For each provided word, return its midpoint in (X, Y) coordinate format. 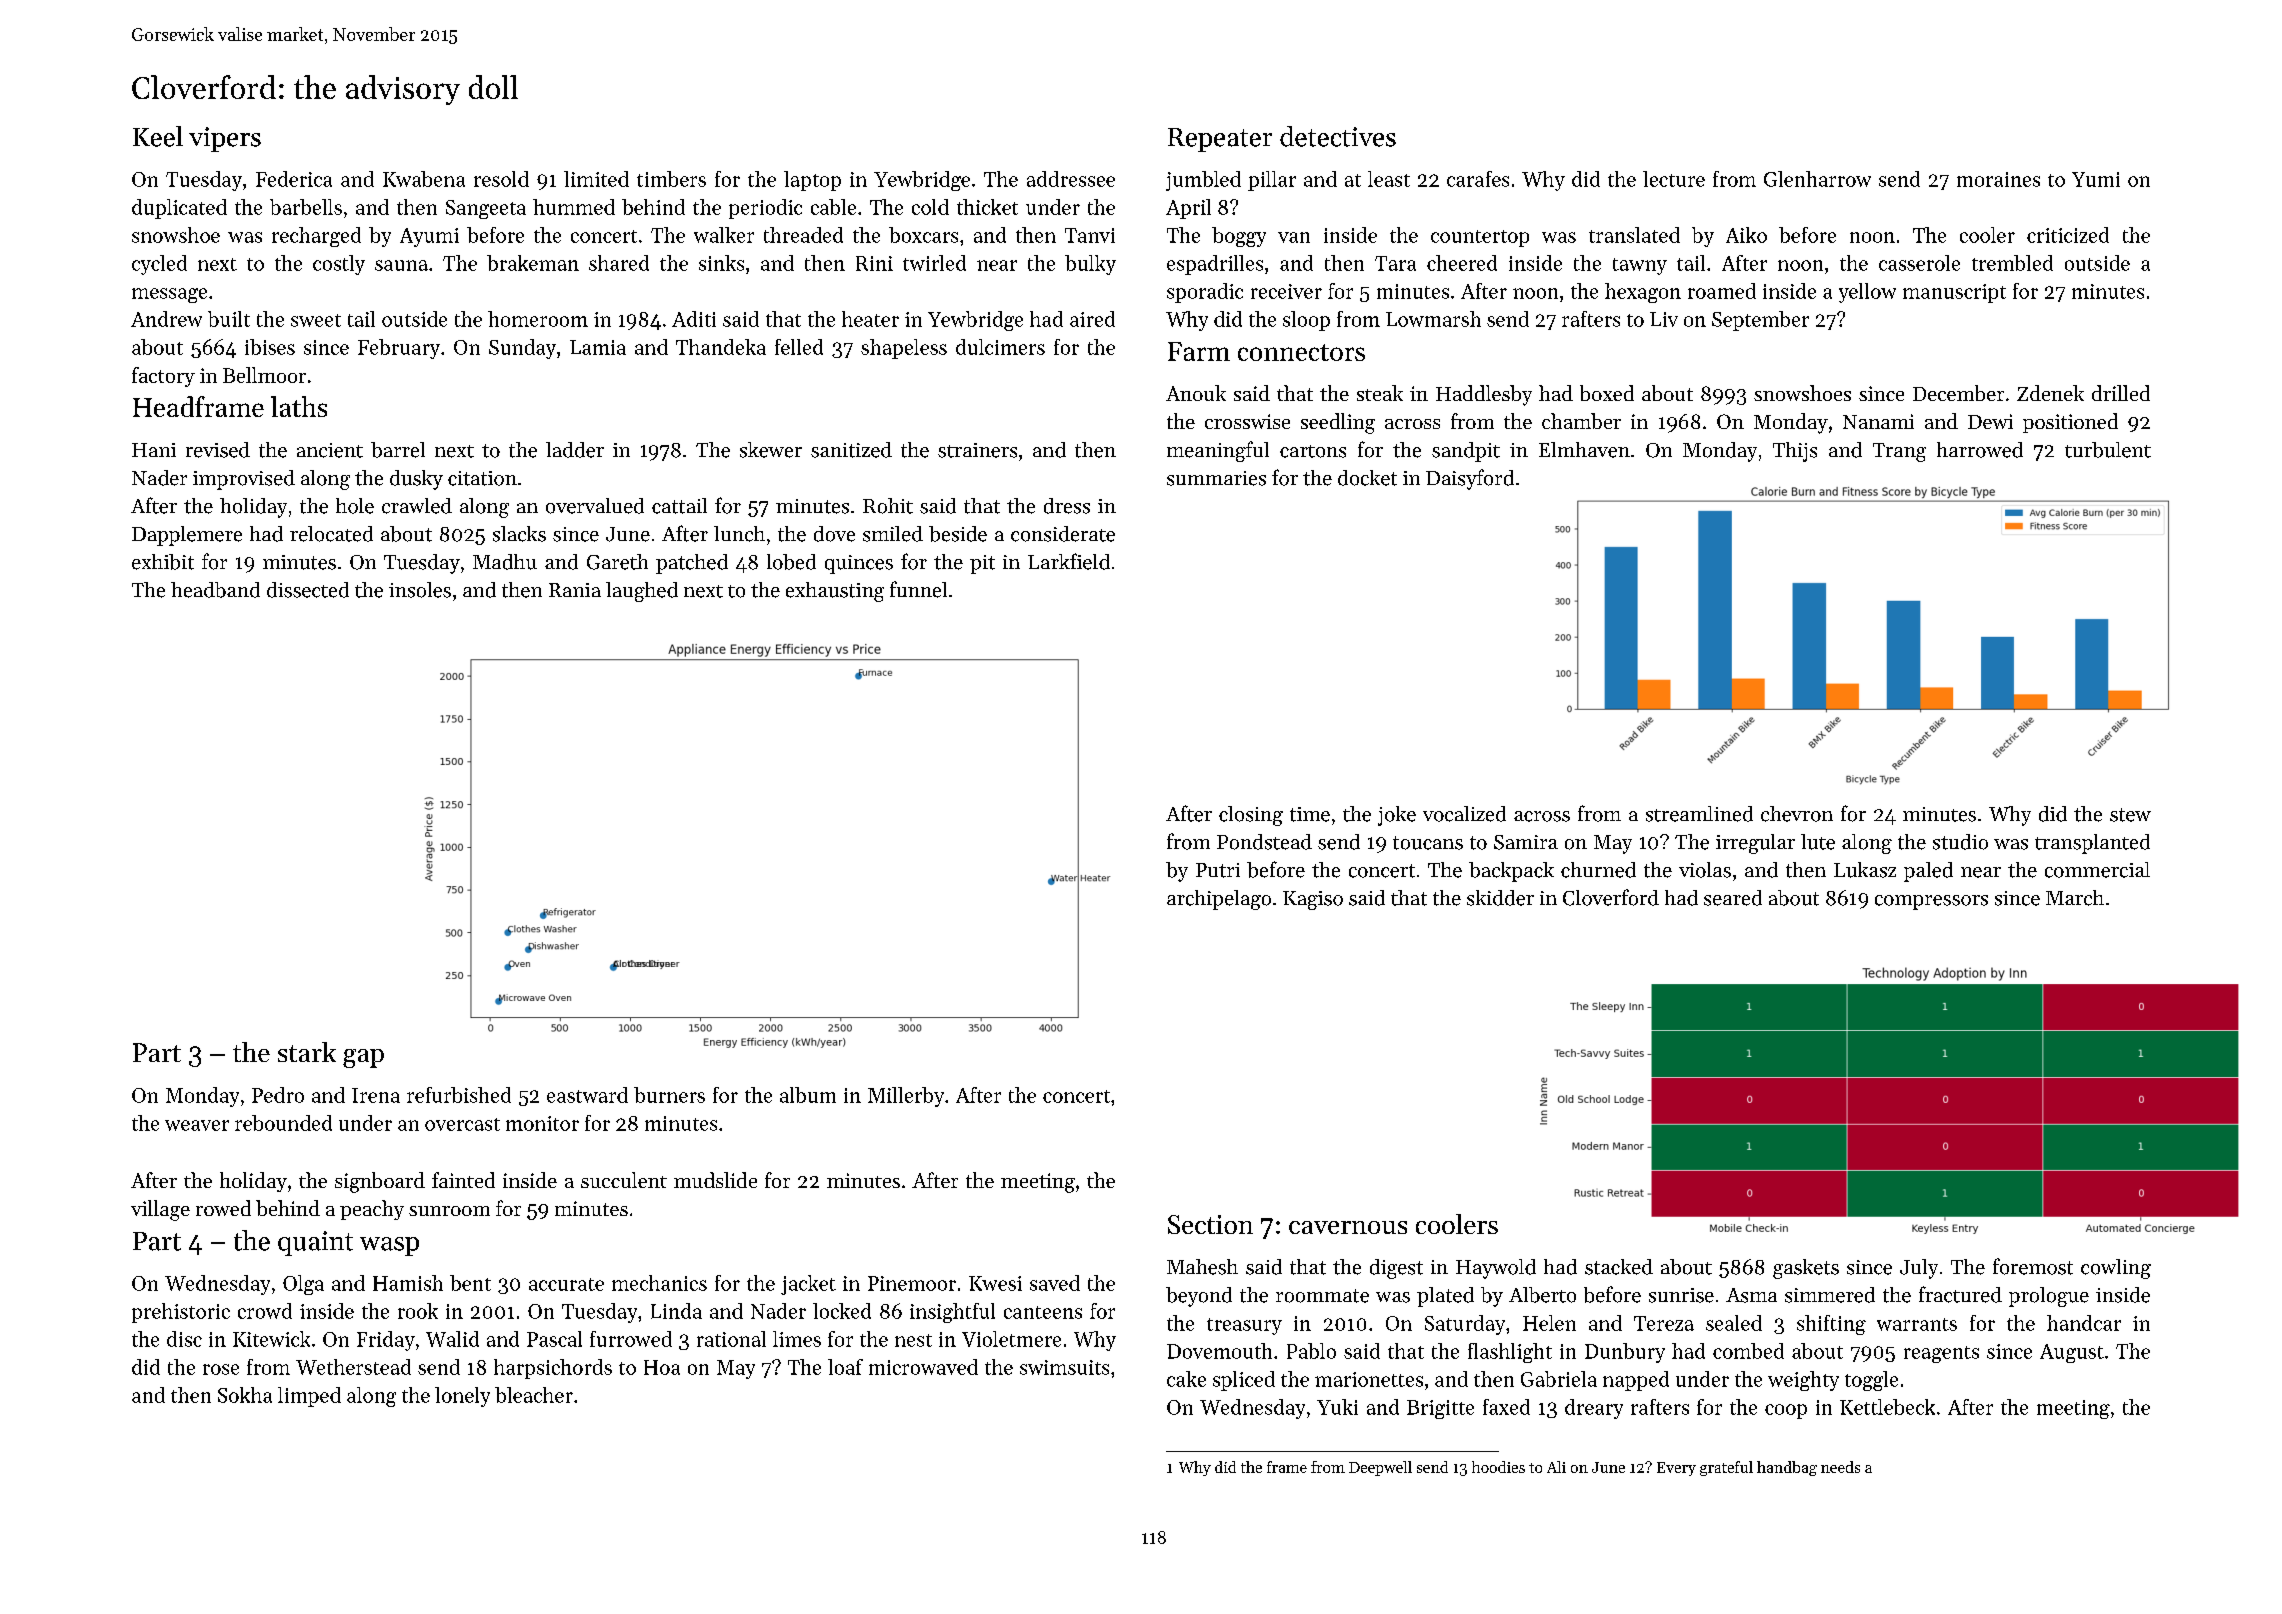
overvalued (595, 506)
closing (1251, 816)
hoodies (1498, 1467)
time (1310, 814)
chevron (1797, 814)
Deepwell (1380, 1468)
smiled (893, 534)
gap (363, 1058)
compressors (1931, 902)
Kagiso (1313, 900)
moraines (1998, 179)
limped (309, 1397)
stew (2130, 815)
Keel (158, 136)
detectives (1338, 136)
